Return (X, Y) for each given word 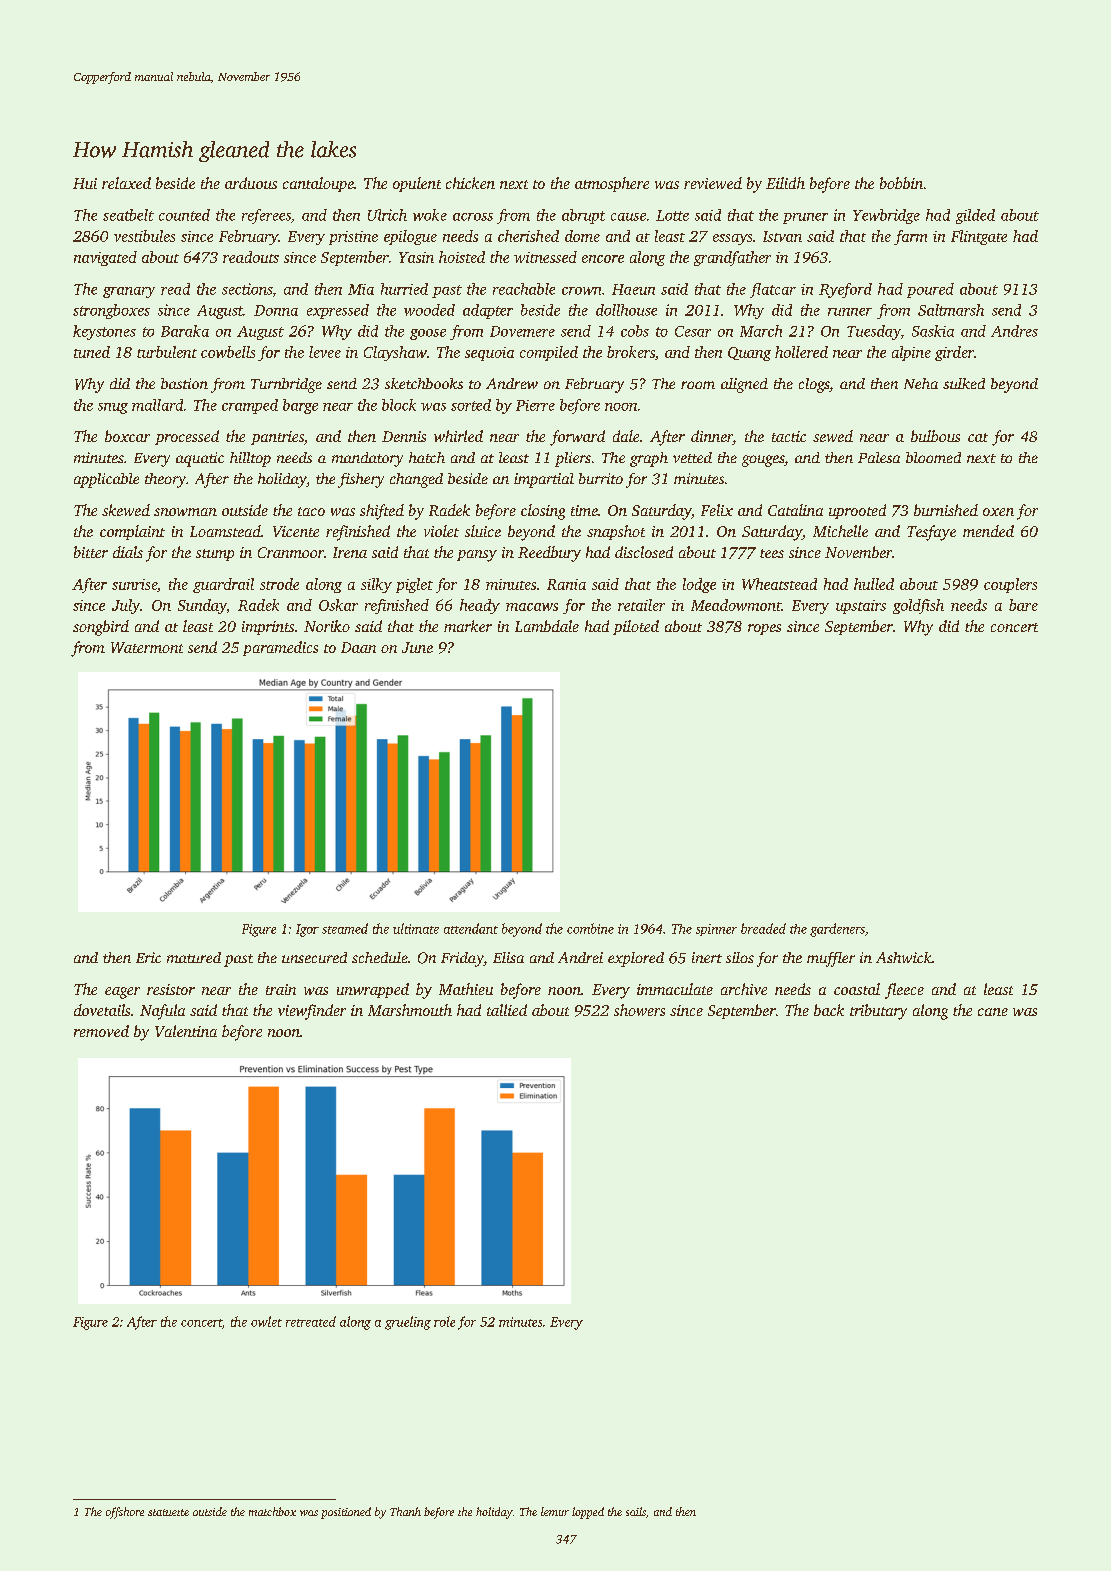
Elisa (508, 957)
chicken (470, 183)
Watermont (147, 647)
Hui (85, 183)
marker (468, 626)
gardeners (837, 930)
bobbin (901, 183)
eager (122, 993)
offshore (125, 1513)
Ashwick (904, 957)
